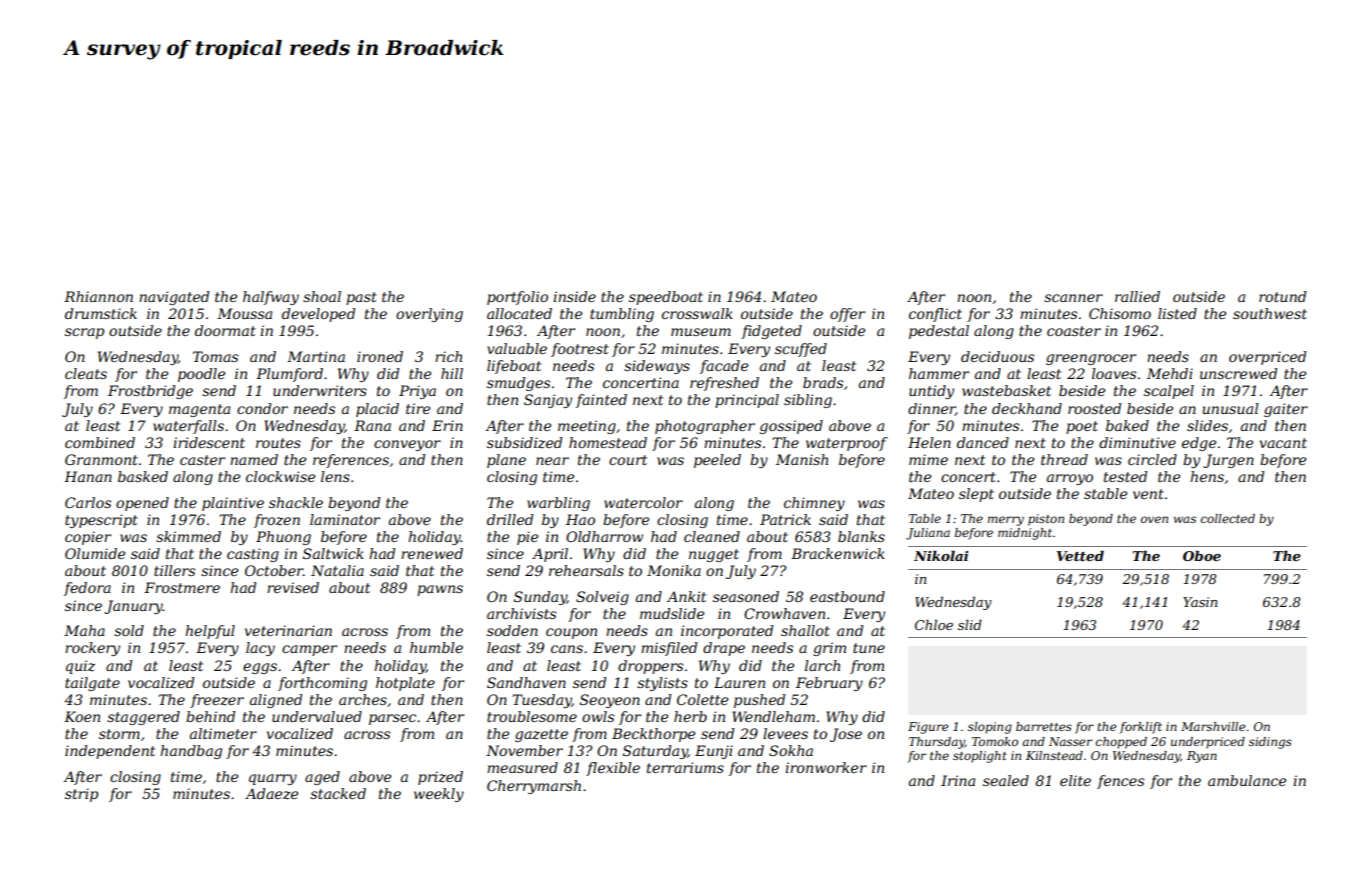 The height and width of the screenshot is (887, 1372). Describe the element at coordinates (534, 787) in the screenshot. I see `Cherrymarsh` at that location.
